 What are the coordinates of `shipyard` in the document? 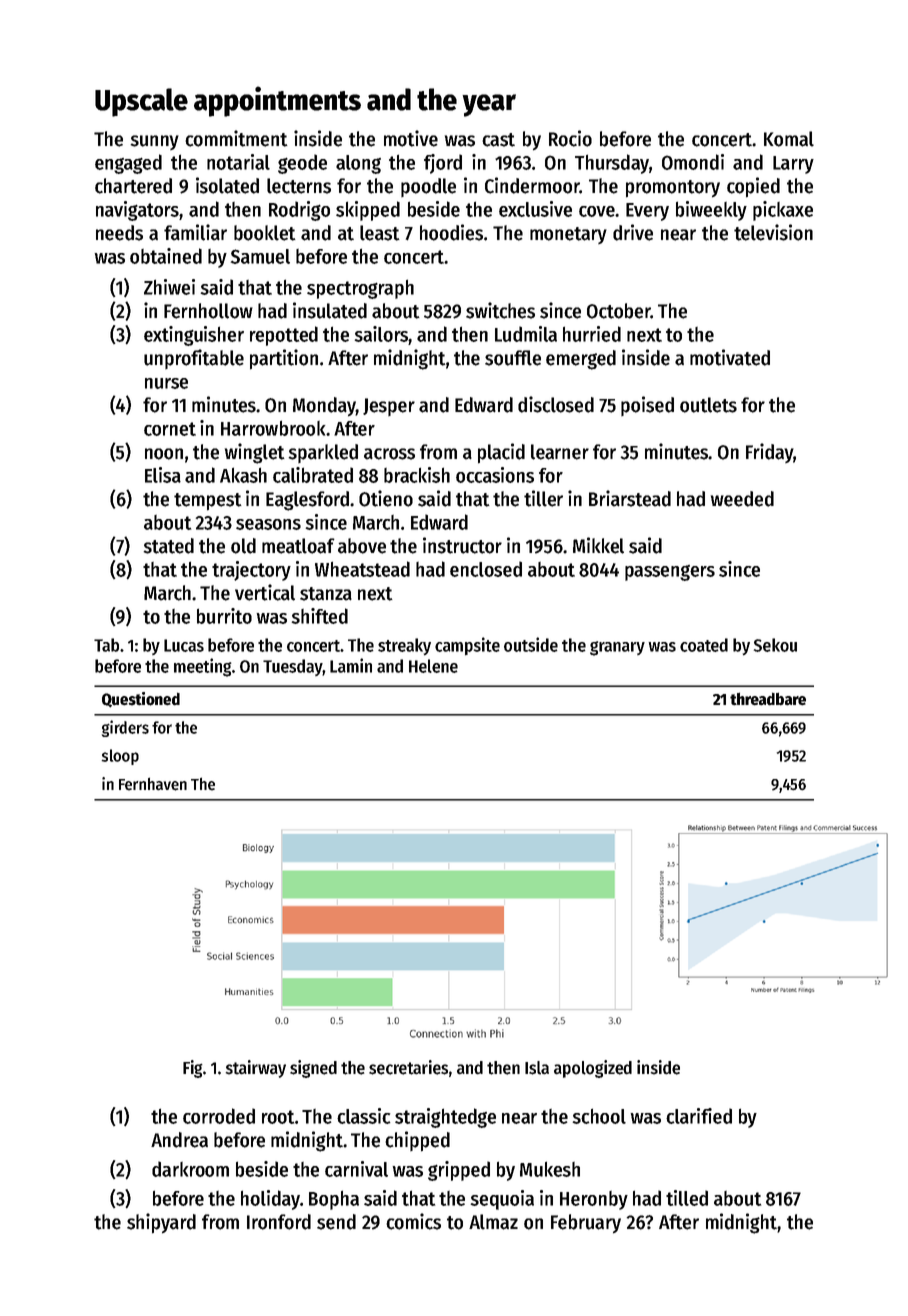 It's located at (161, 1223).
